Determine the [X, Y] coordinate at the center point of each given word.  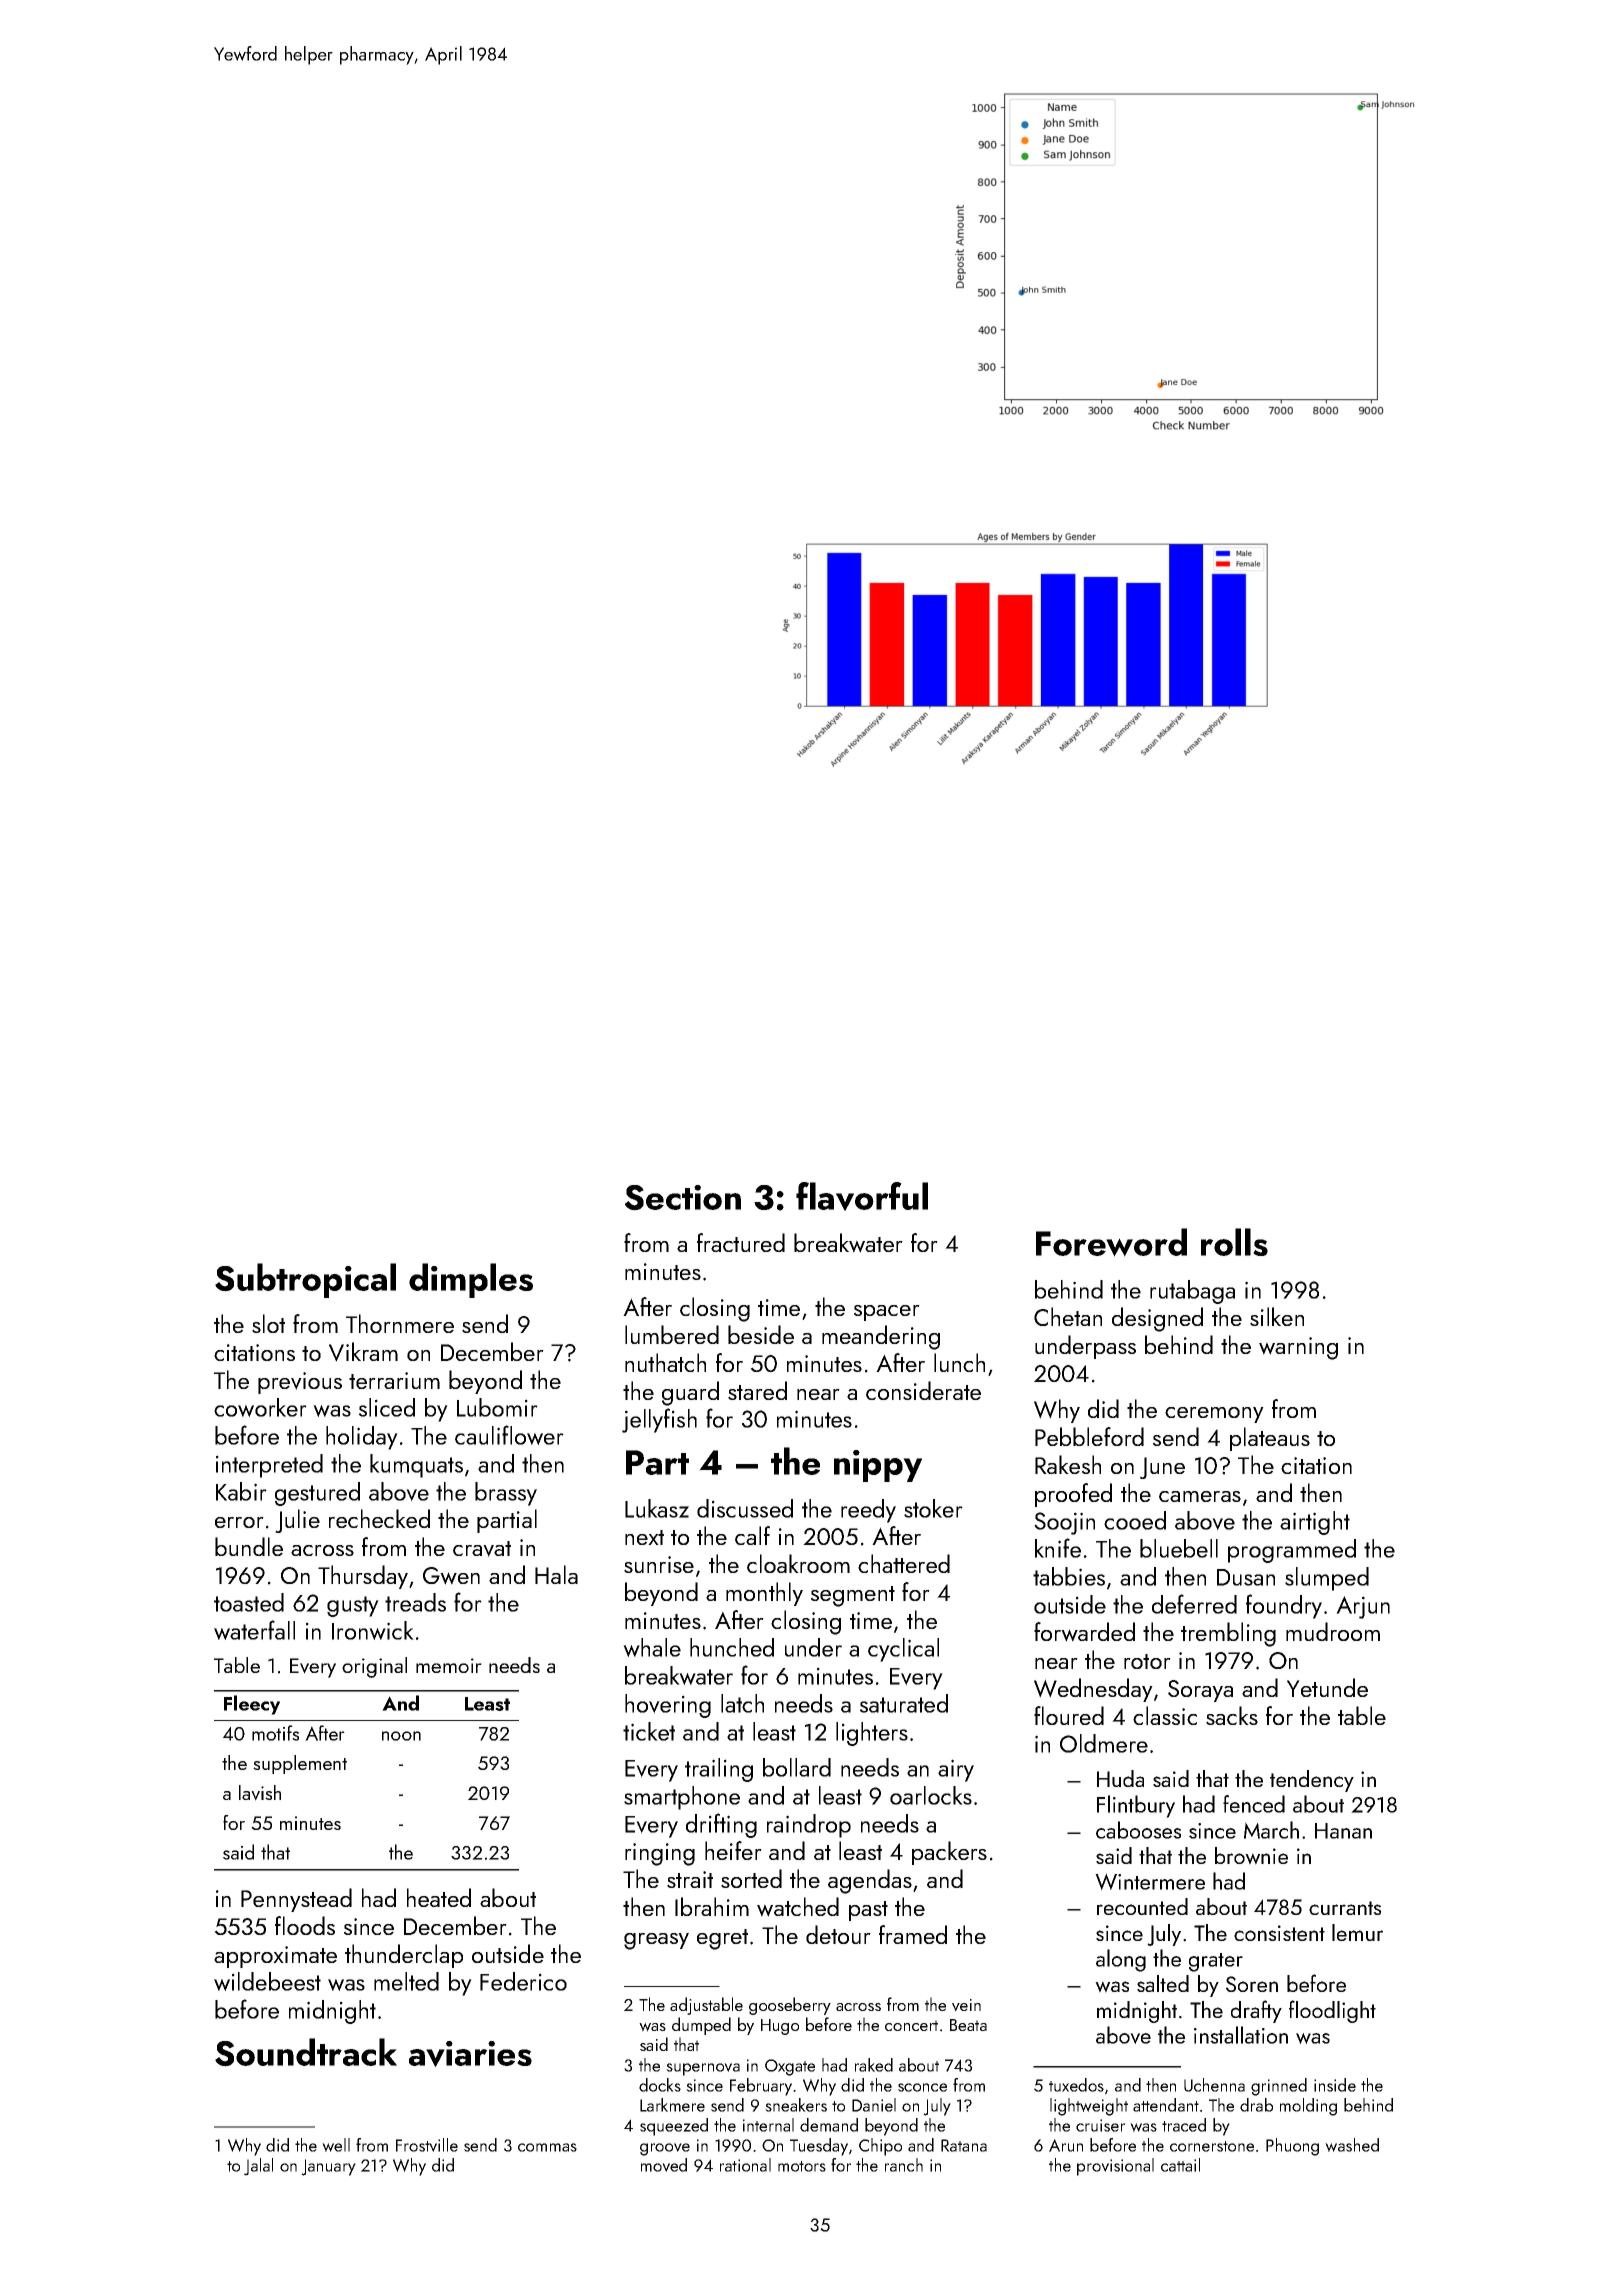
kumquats [416, 1466]
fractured [741, 1242]
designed [1157, 1319]
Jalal [258, 2167]
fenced [1254, 1804]
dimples [471, 1280]
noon [401, 1736]
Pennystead [296, 1900]
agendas [870, 1881]
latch [742, 1703]
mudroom [1333, 1631]
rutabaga [1192, 1292]
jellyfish [659, 1420]
